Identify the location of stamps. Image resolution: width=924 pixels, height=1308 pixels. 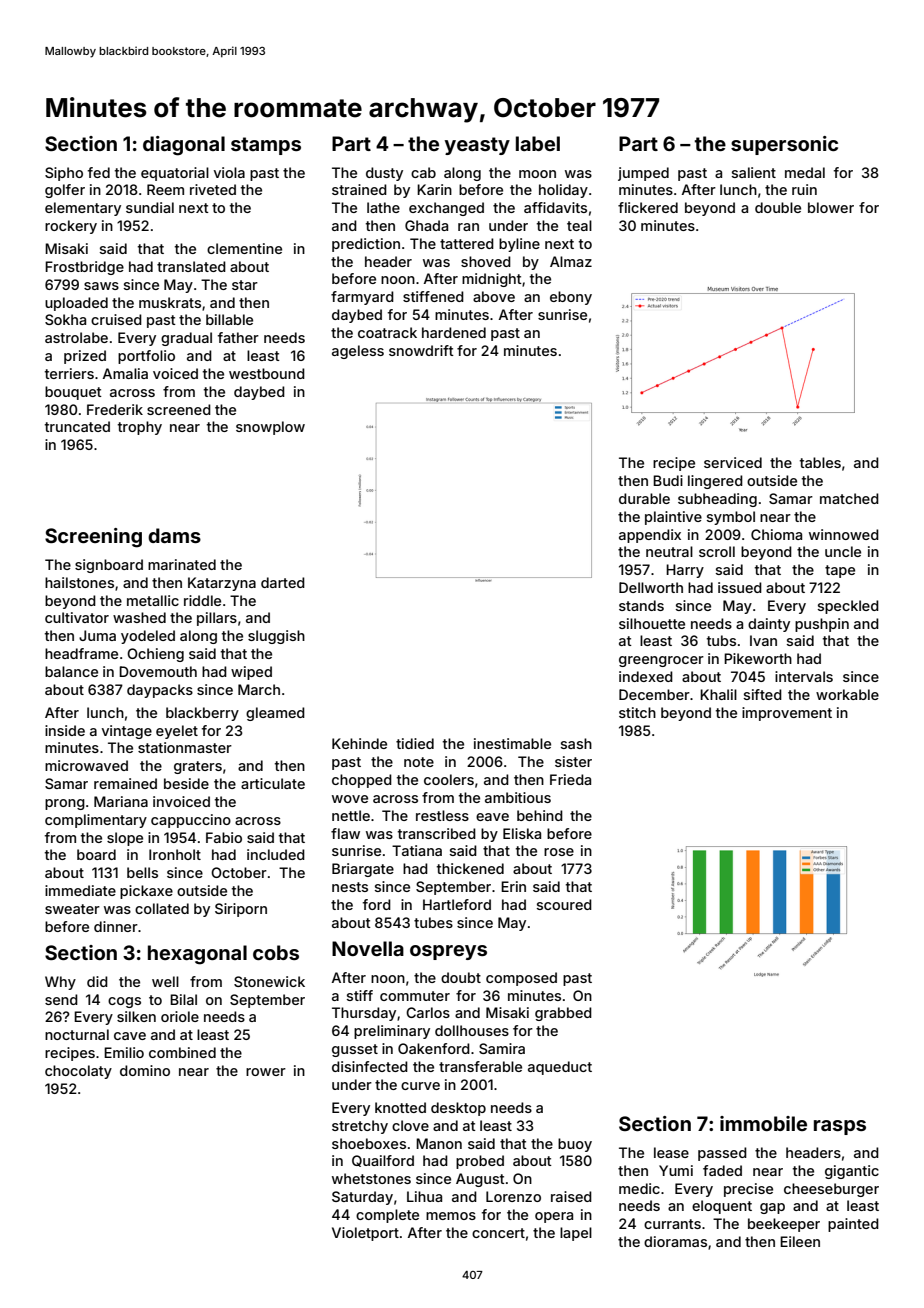
(266, 146).
